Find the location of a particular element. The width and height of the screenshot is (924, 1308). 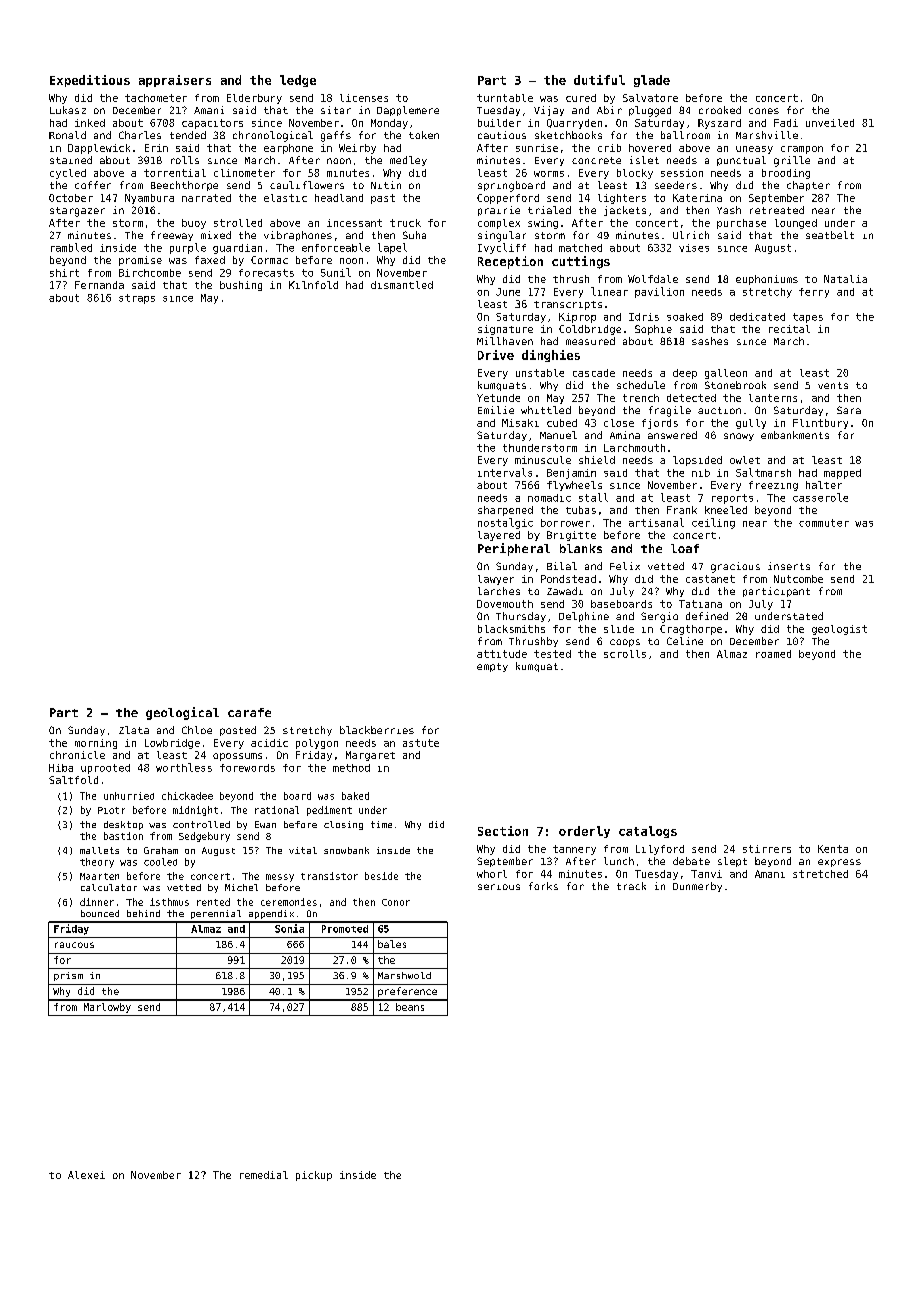

Dunmerby is located at coordinates (697, 887).
